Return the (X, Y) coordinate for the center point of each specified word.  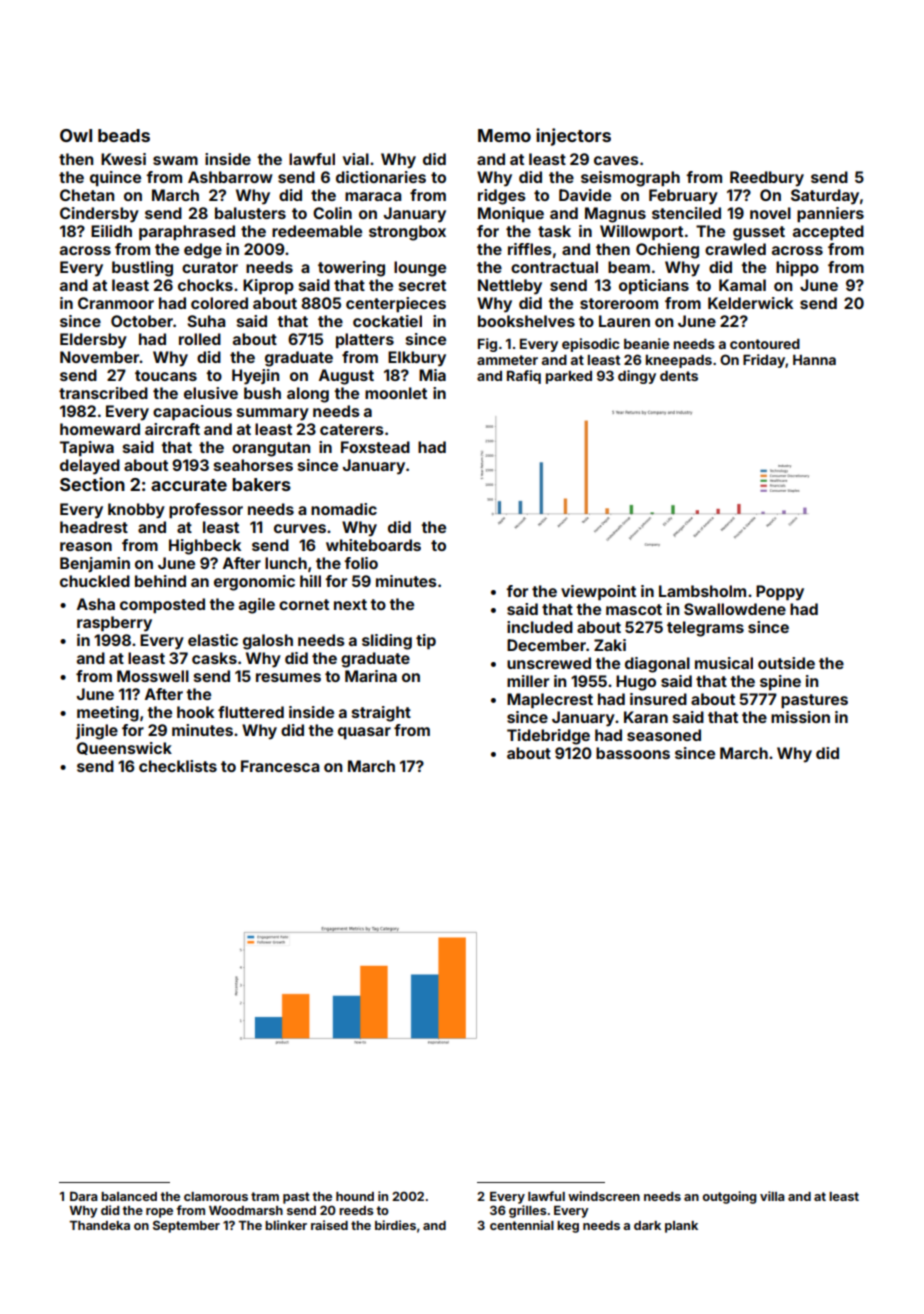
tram (265, 1196)
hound (355, 1196)
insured (658, 699)
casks (214, 658)
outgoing (730, 1197)
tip (426, 642)
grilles (528, 1211)
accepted (828, 233)
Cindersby (99, 215)
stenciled (686, 213)
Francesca (280, 766)
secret (422, 285)
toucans (166, 375)
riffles (530, 249)
